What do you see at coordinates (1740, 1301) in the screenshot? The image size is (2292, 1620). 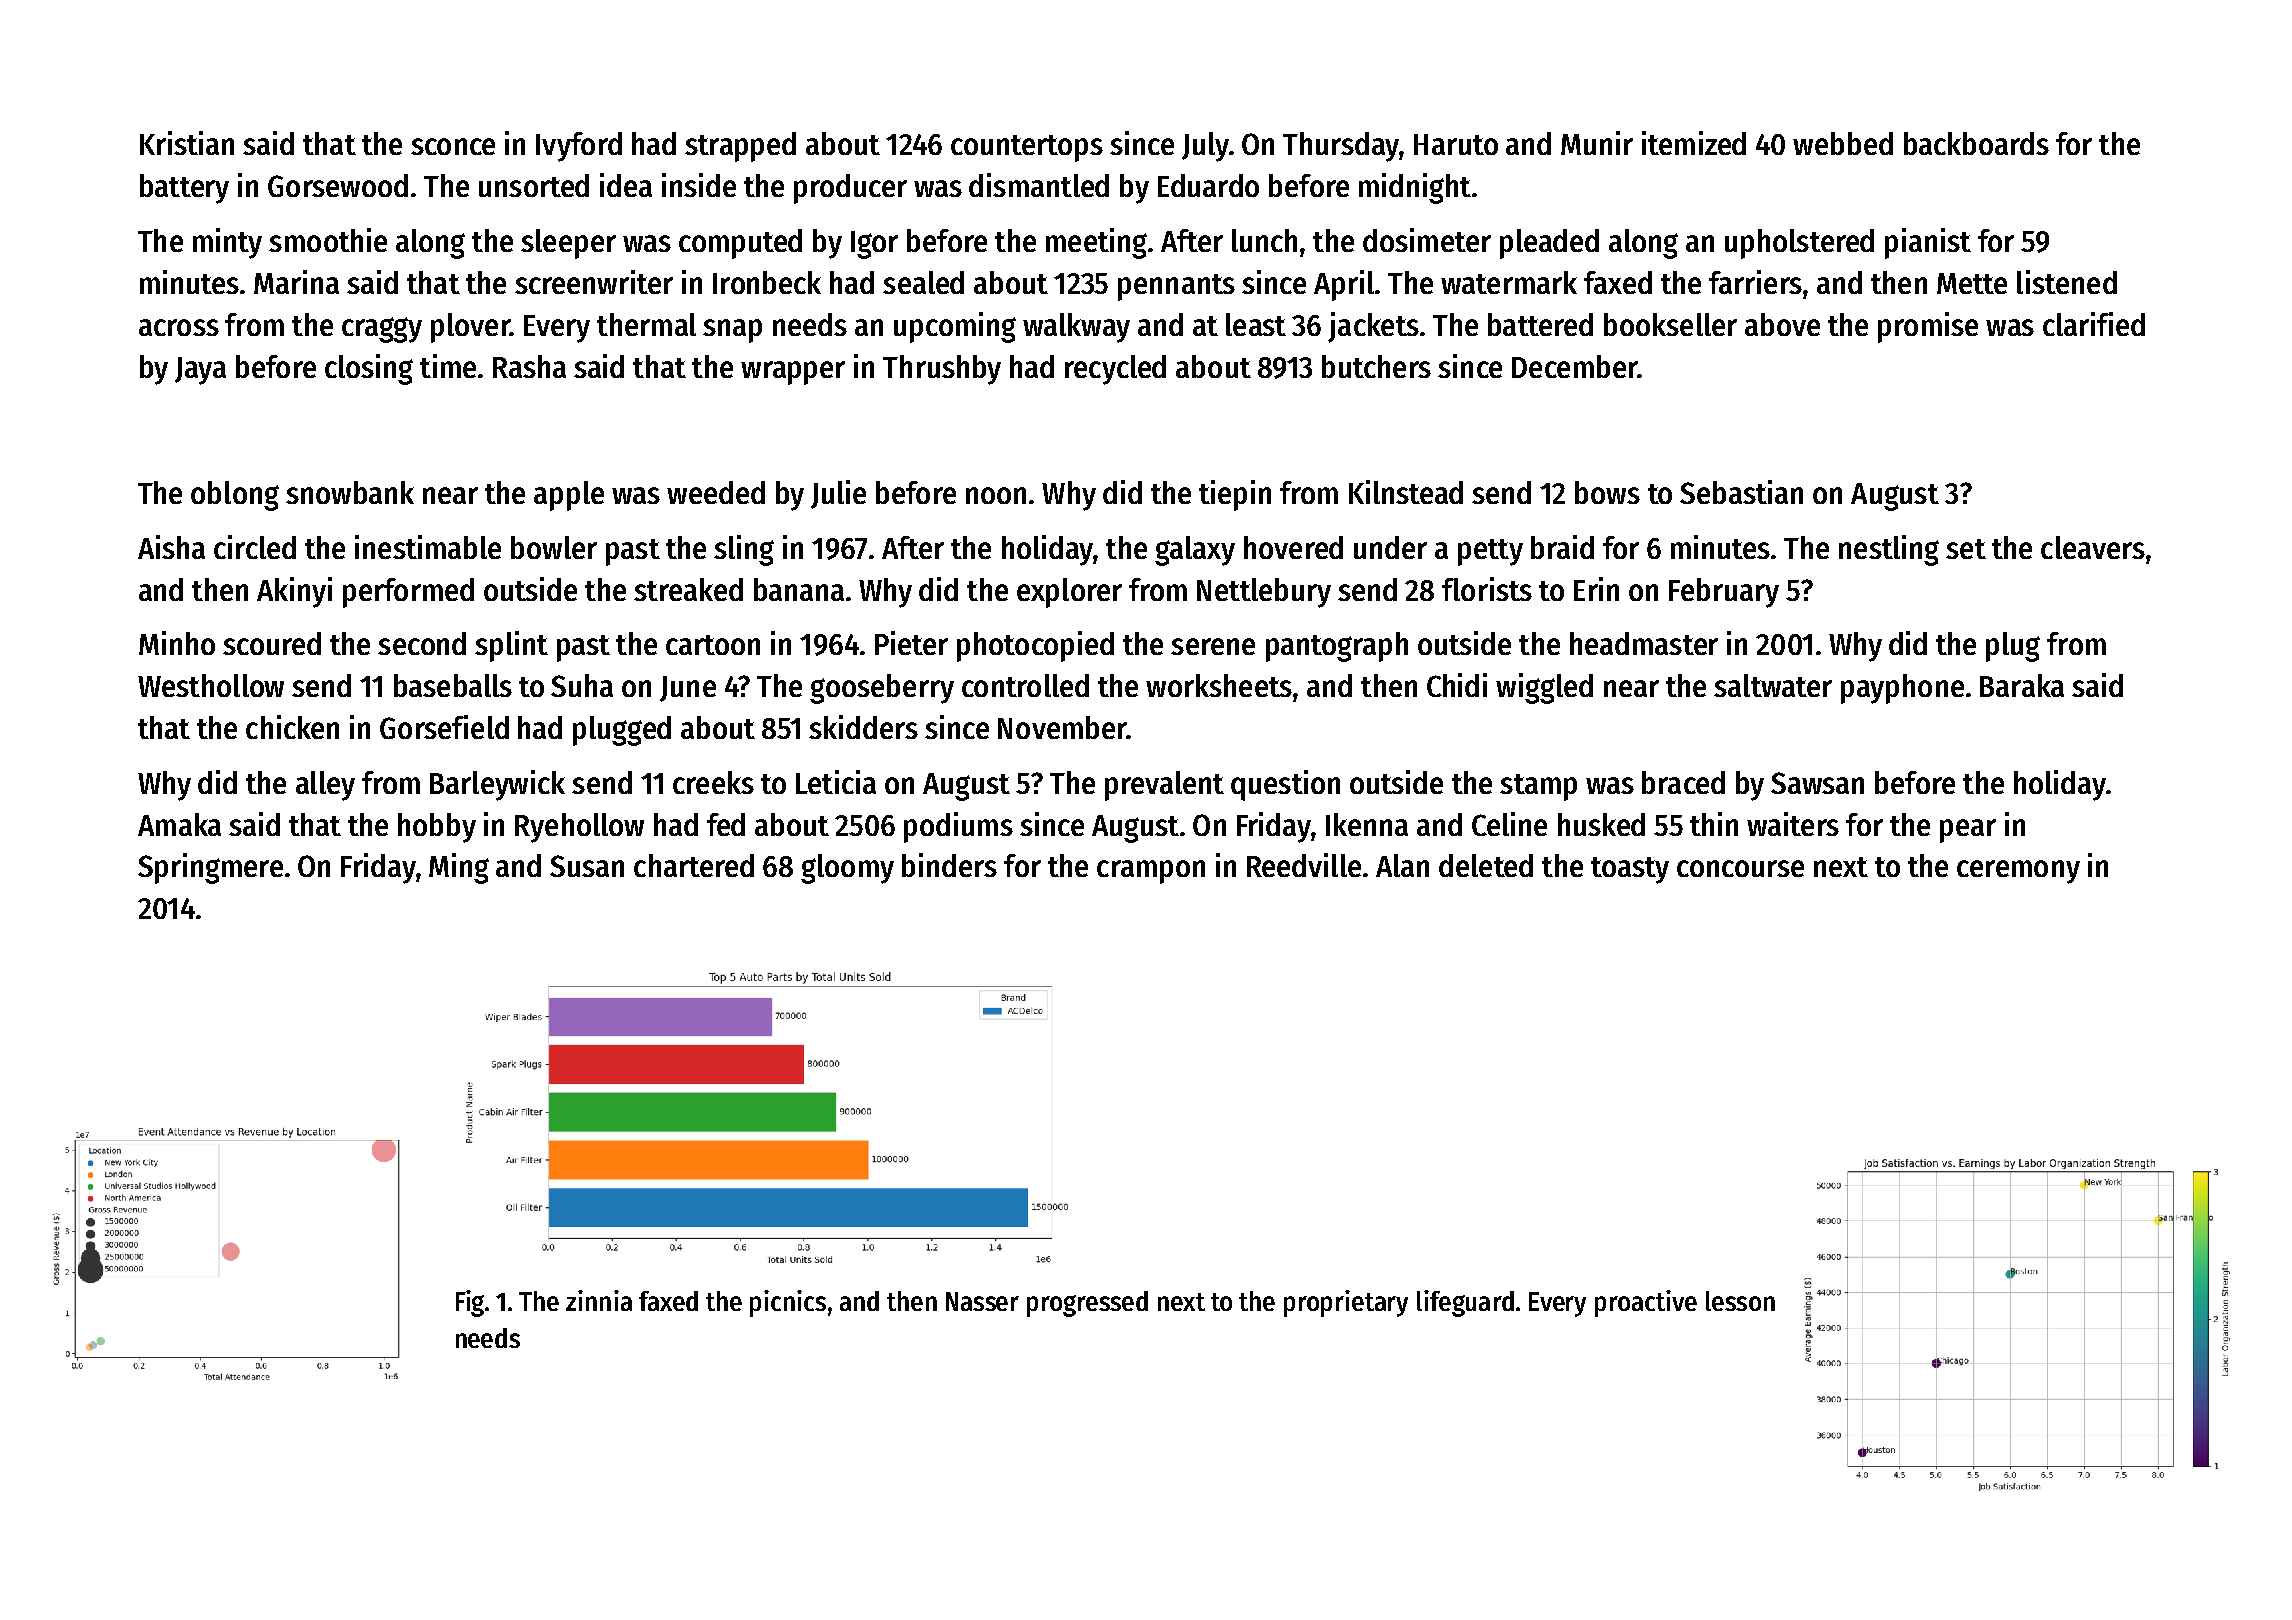 I see `lesson` at bounding box center [1740, 1301].
